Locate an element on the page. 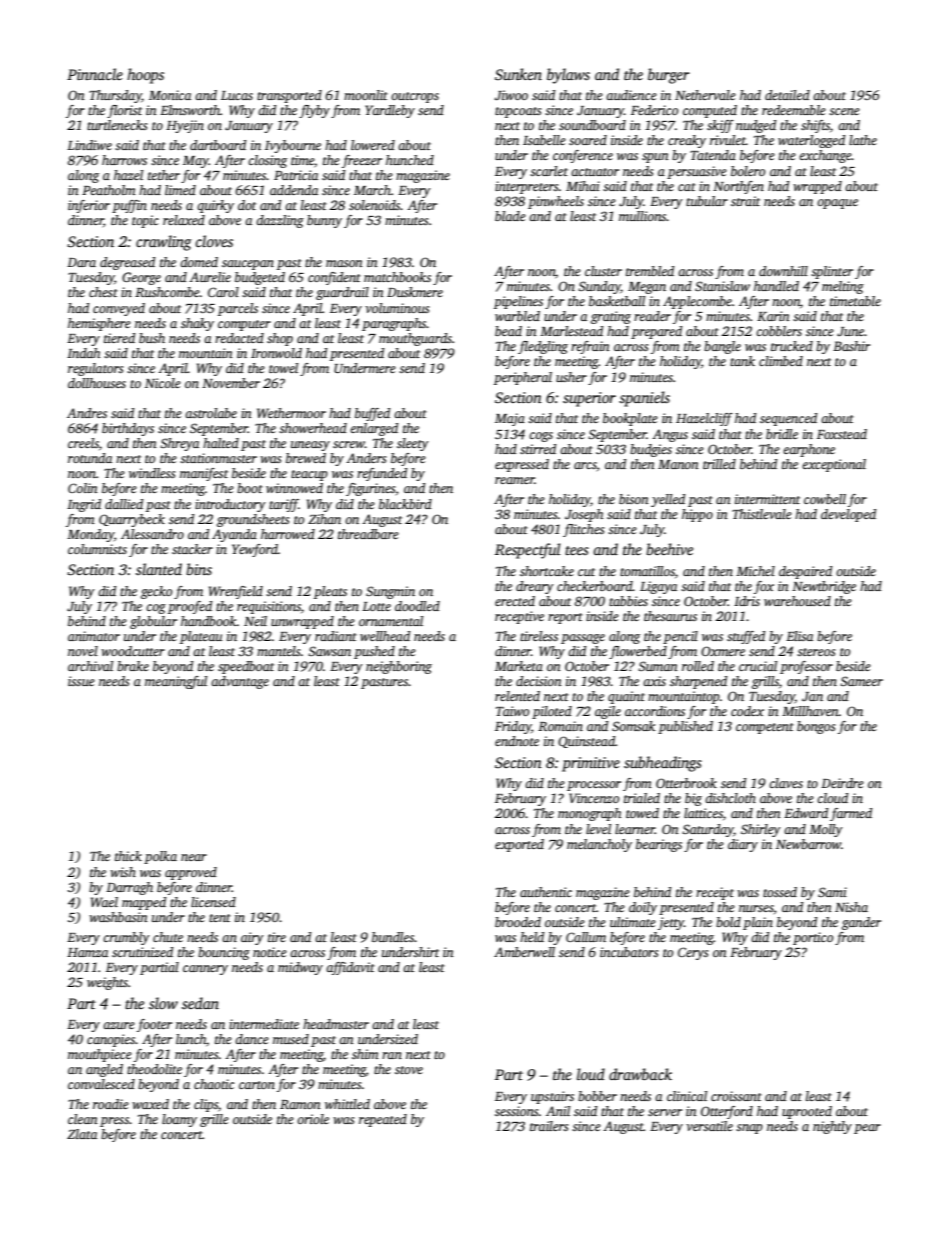 The image size is (952, 1233). Stanislaw is located at coordinates (722, 286).
